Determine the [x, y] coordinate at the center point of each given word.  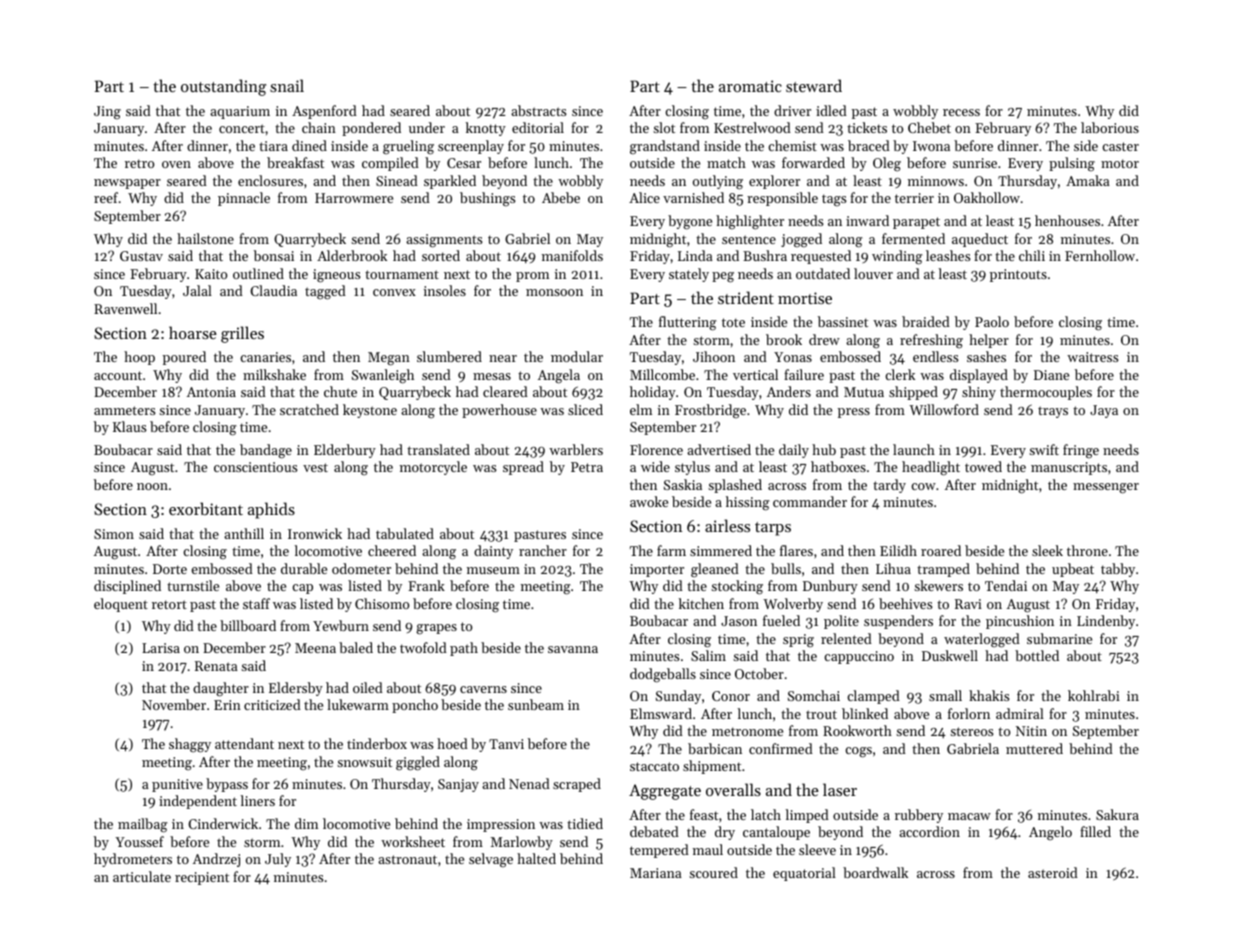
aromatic [750, 86]
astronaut [407, 859]
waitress [1092, 357]
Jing [107, 112]
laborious [1110, 127]
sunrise [975, 163]
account [118, 375]
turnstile [193, 585]
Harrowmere [354, 198]
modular [577, 356]
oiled [368, 687]
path [464, 649]
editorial [538, 127]
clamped [873, 697]
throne [1087, 550]
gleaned [715, 570]
